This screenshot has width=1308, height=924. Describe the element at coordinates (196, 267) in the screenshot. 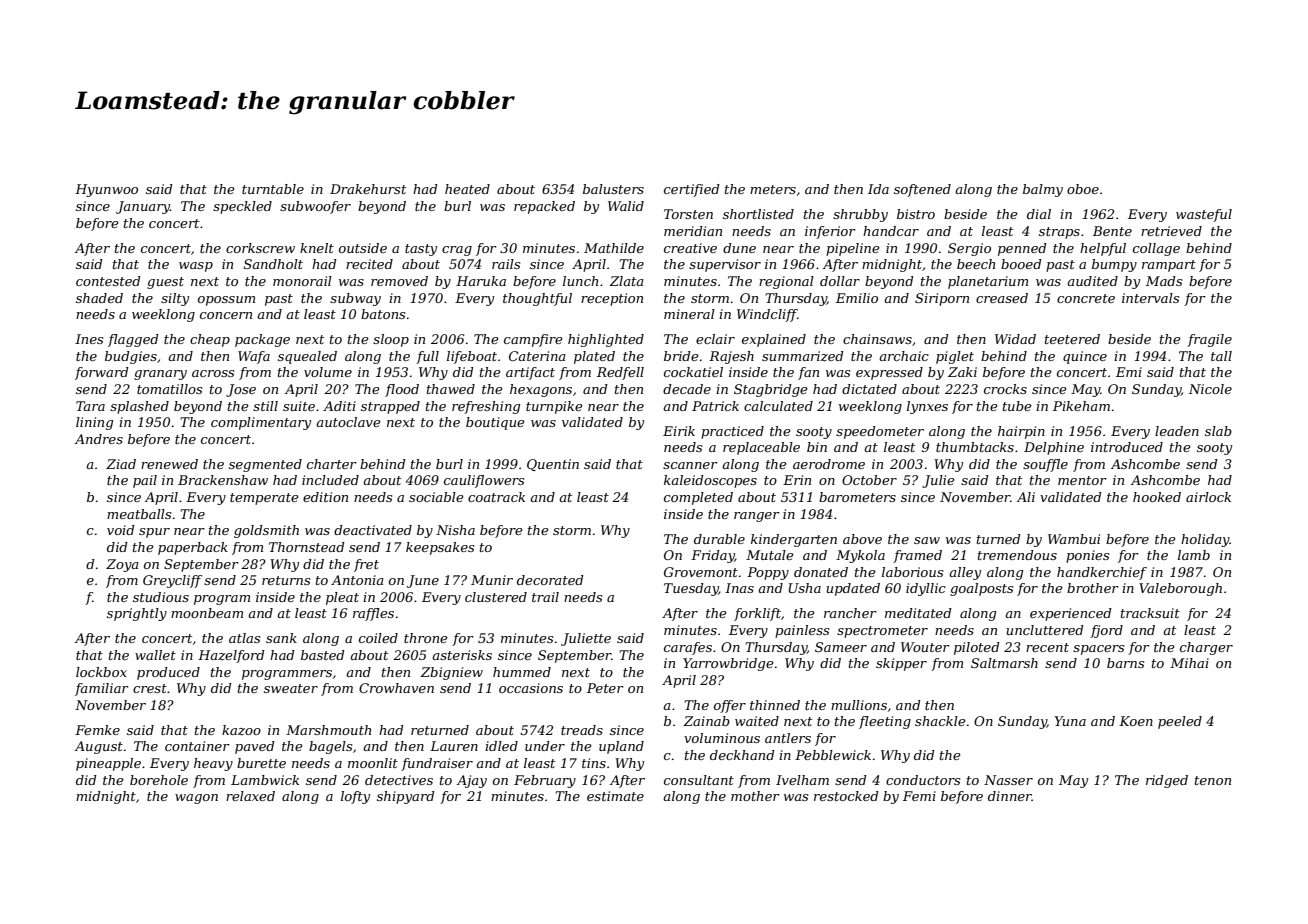

I see `wasp` at that location.
